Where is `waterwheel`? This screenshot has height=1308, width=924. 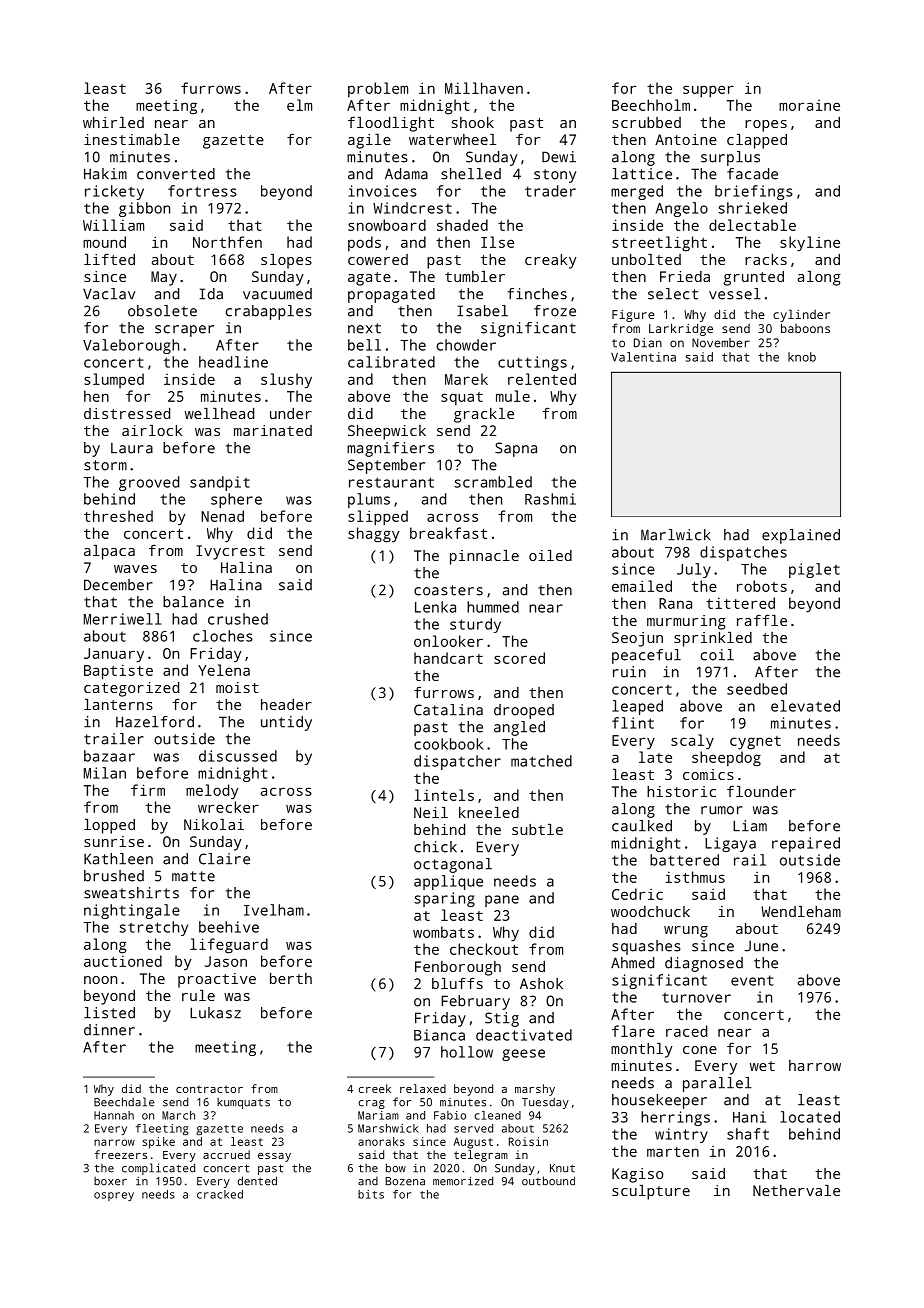
waterwheel is located at coordinates (452, 139).
